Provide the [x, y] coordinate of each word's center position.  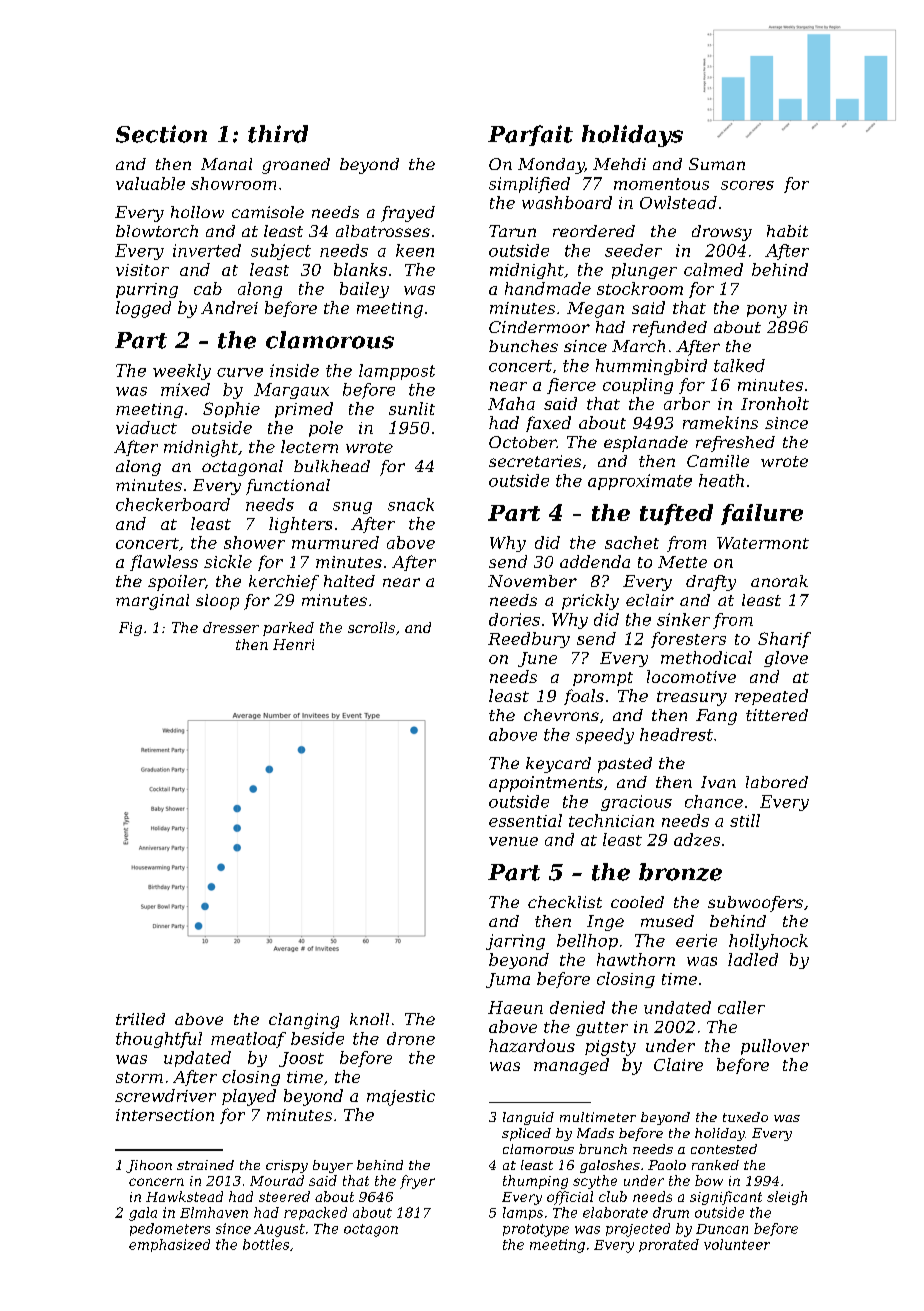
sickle [228, 561]
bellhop [587, 942]
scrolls [371, 627]
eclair [650, 600]
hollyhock [768, 942]
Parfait [530, 135]
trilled [140, 1019]
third [278, 134]
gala [143, 1214]
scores [747, 185]
